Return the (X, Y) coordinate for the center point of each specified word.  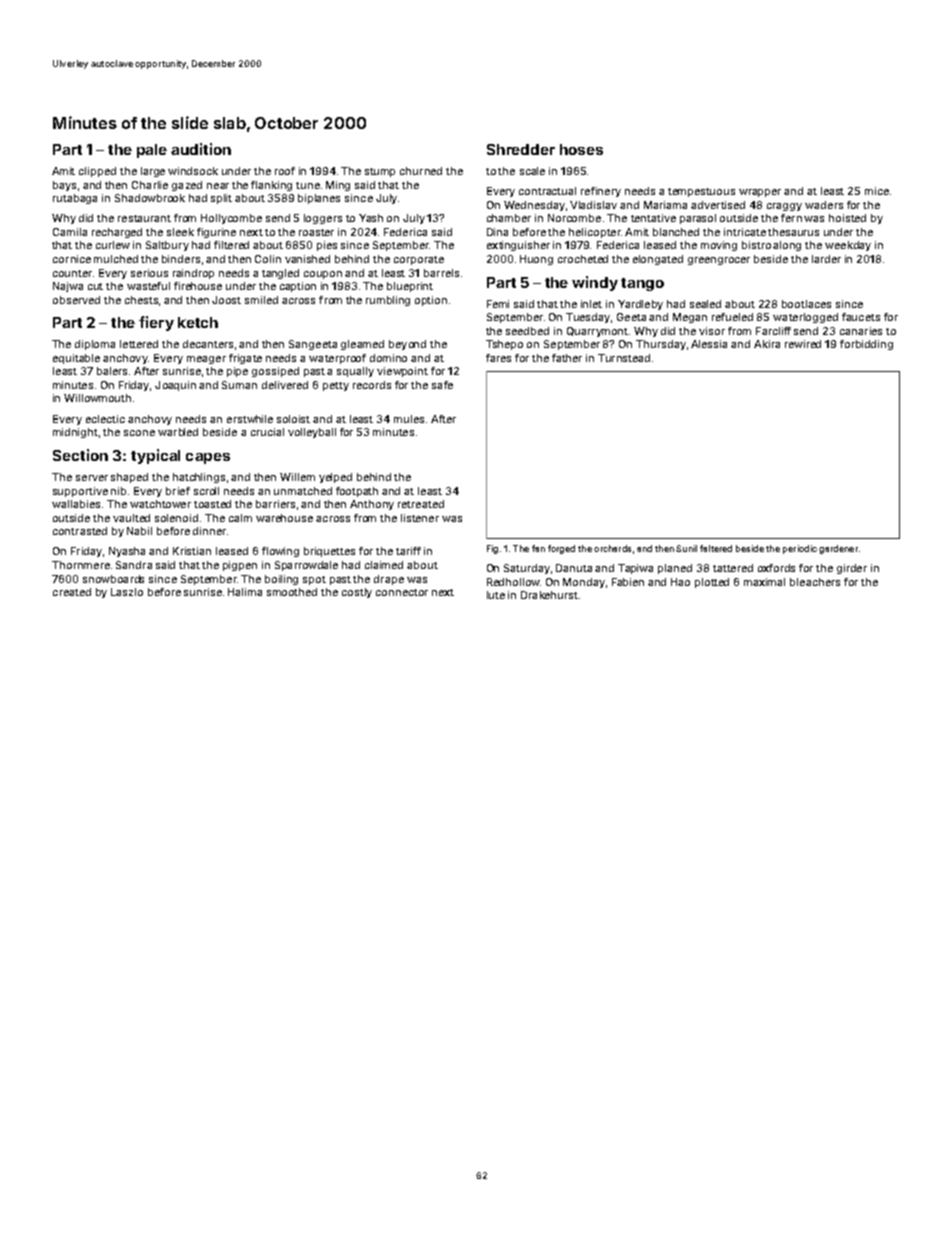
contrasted (80, 531)
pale (152, 151)
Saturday (527, 569)
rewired (803, 344)
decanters (208, 344)
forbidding (866, 345)
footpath (357, 492)
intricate (745, 232)
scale (532, 171)
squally (355, 372)
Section (80, 455)
